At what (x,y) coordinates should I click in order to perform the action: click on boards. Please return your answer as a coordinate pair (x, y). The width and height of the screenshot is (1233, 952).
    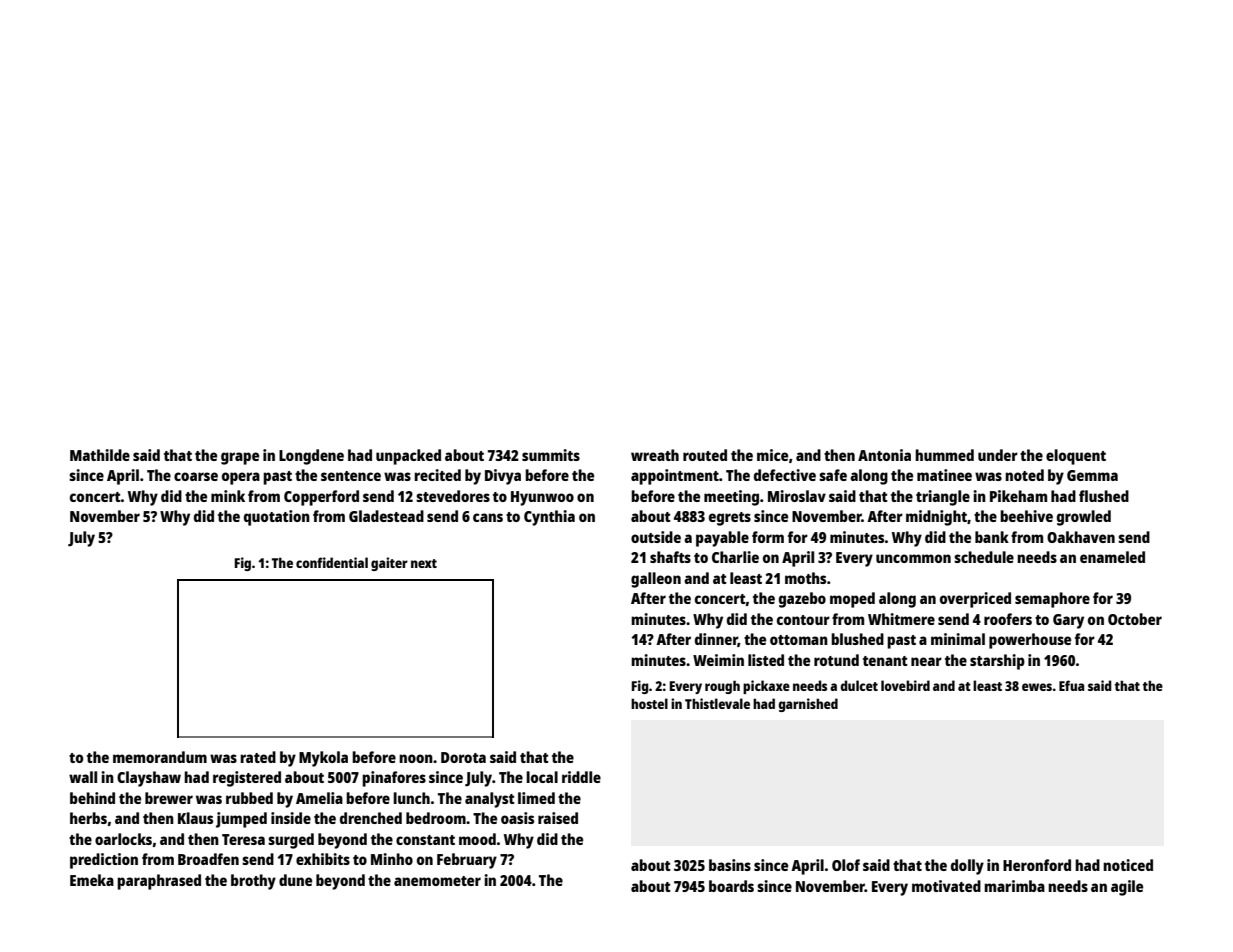
    Looking at the image, I should click on (731, 886).
